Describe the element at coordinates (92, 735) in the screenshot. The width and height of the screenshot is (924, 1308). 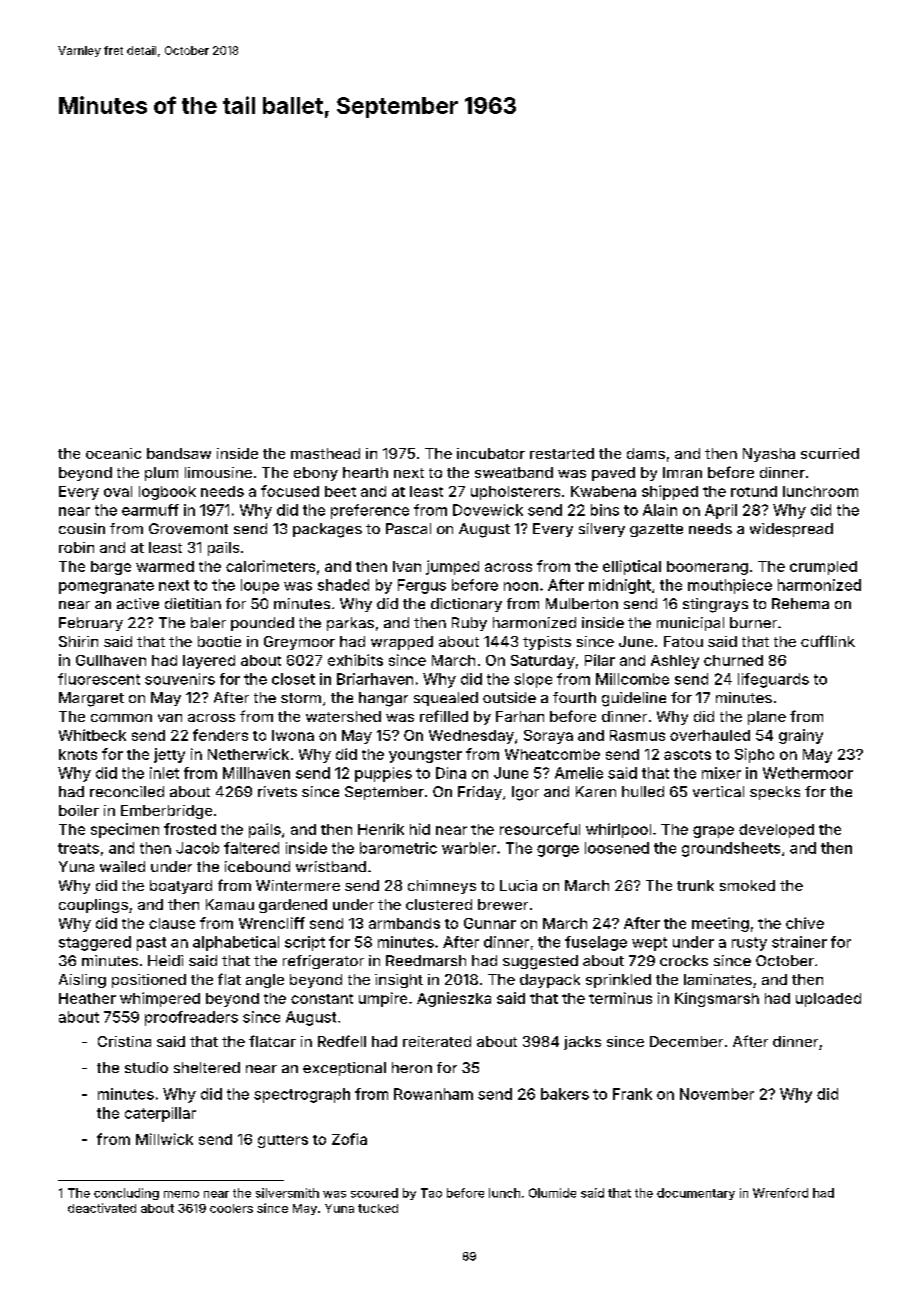
I see `Whitbeck` at that location.
